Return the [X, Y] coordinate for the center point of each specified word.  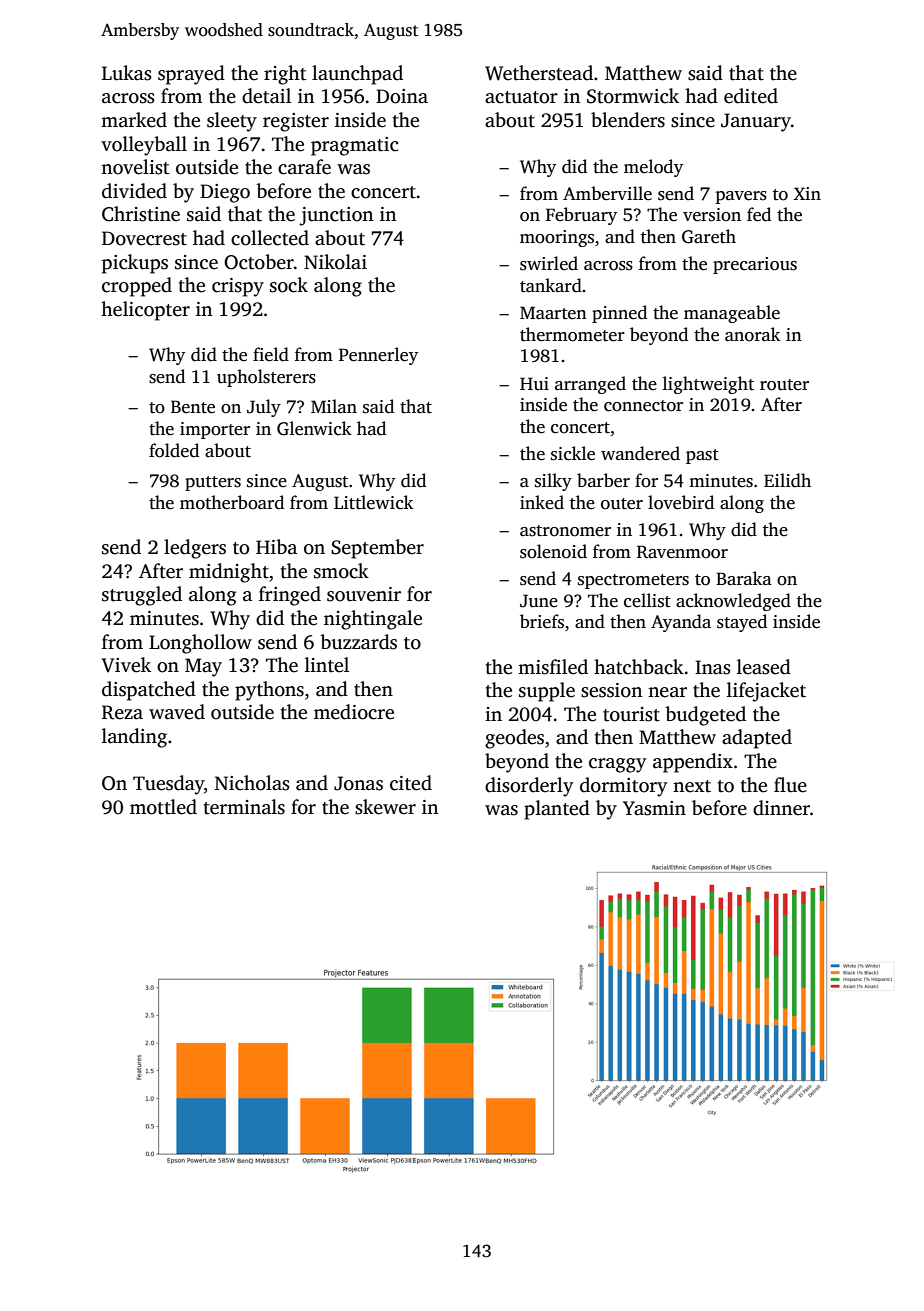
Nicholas [252, 783]
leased [764, 667]
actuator [521, 97]
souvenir [364, 594]
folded [174, 450]
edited [751, 96]
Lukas [127, 73]
